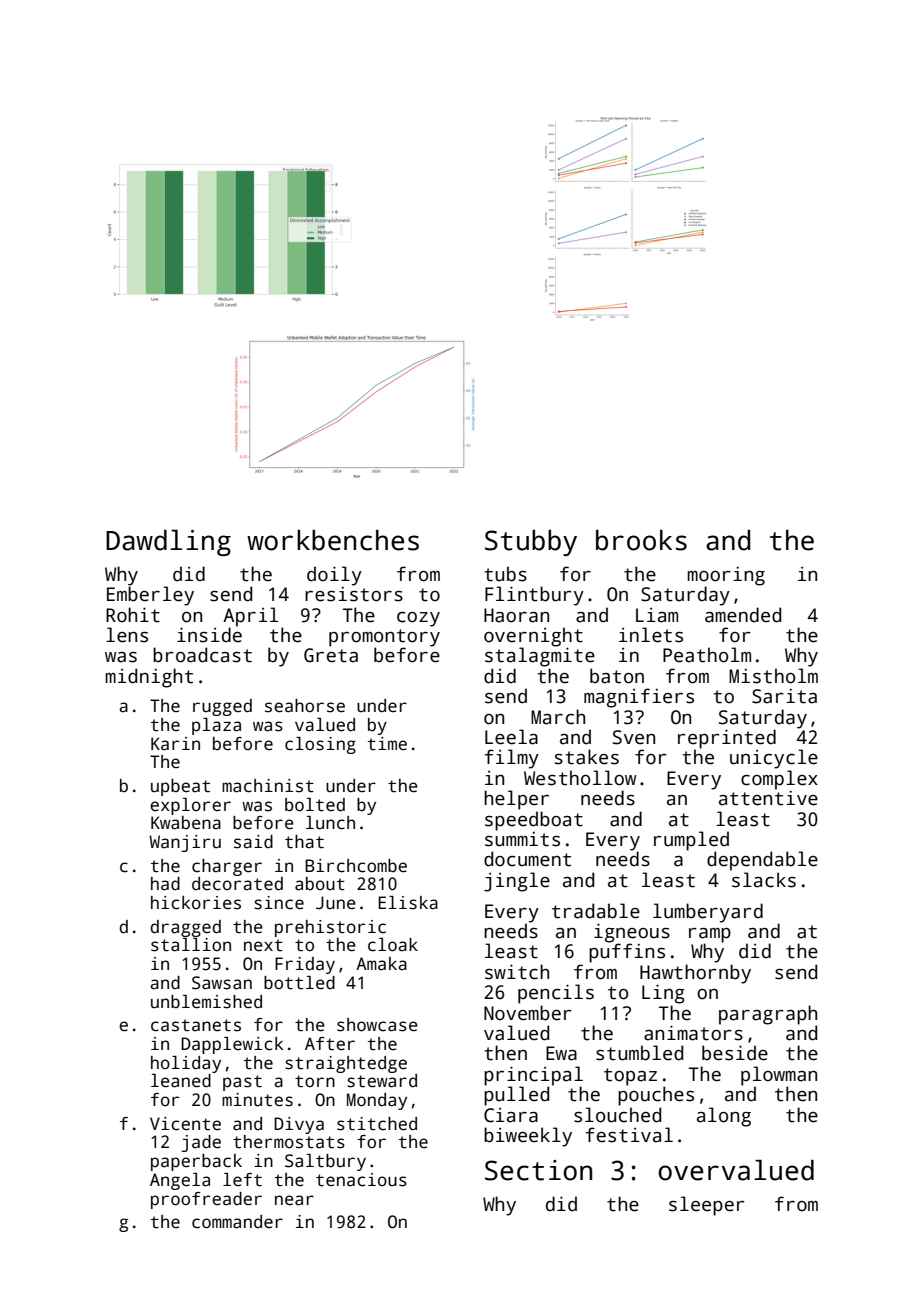 This image has height=1311, width=924. I want to click on commander, so click(237, 1222).
